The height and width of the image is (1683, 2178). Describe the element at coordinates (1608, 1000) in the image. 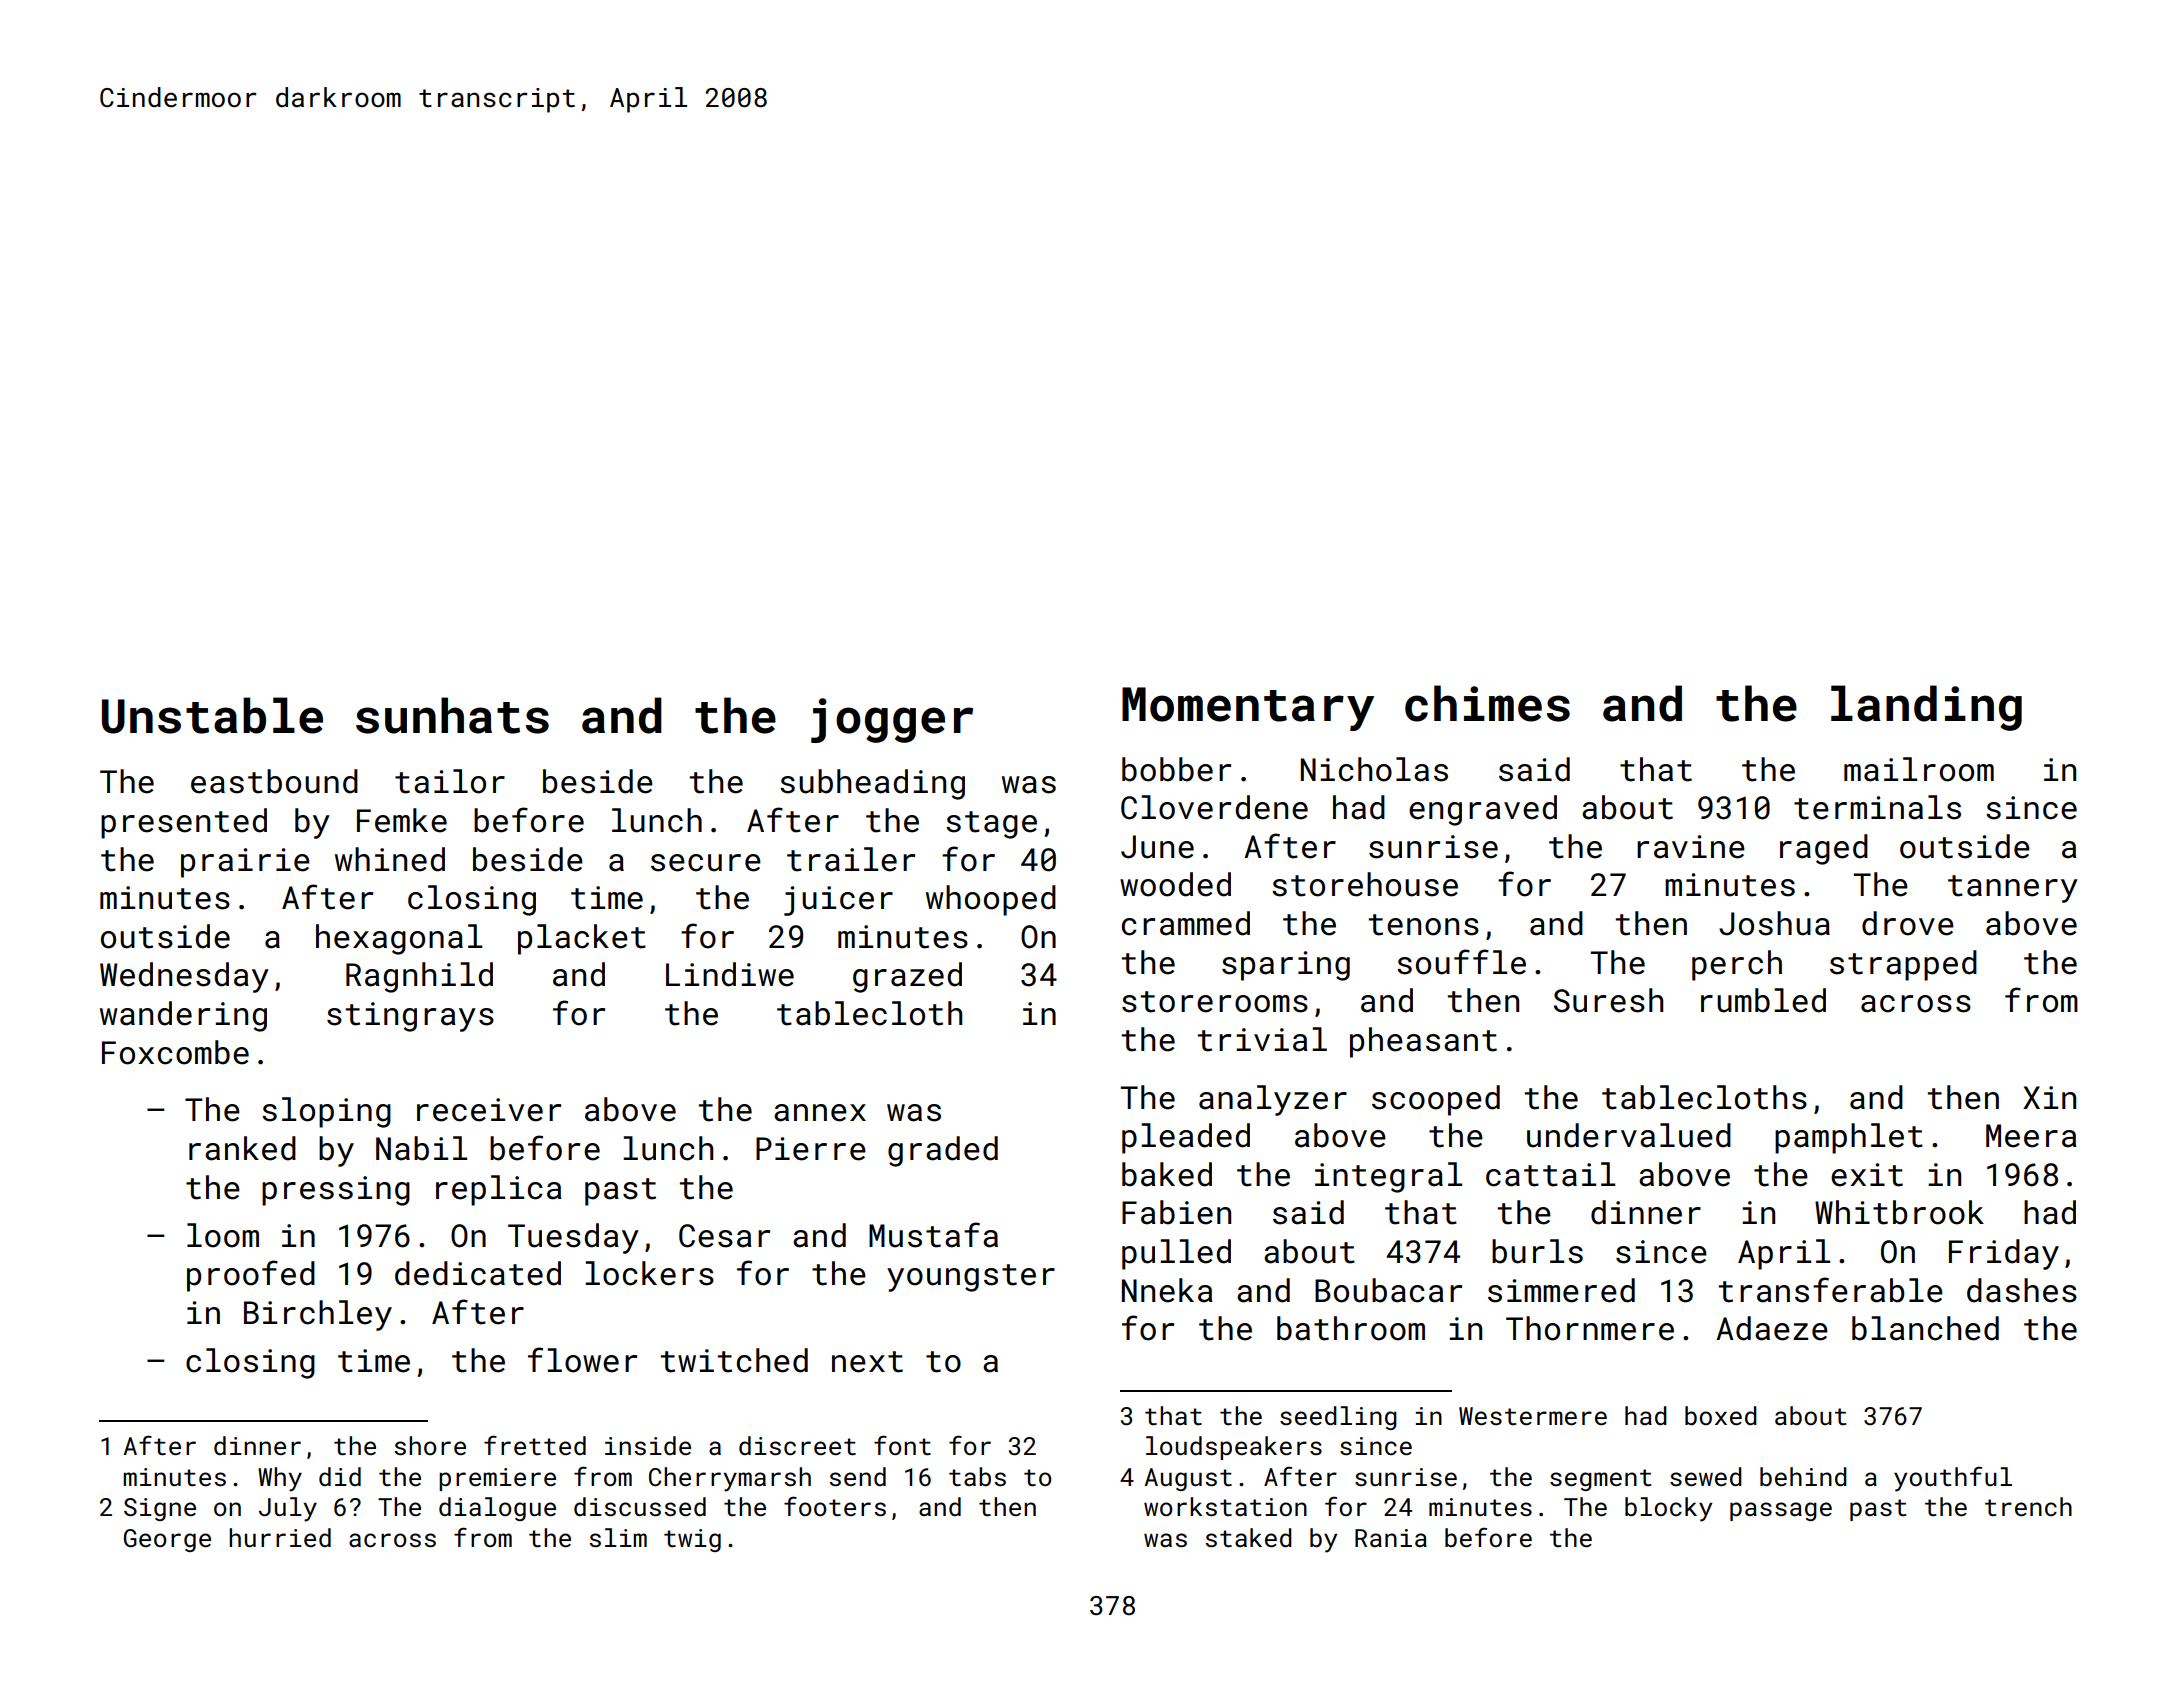

I see `Suresh` at that location.
